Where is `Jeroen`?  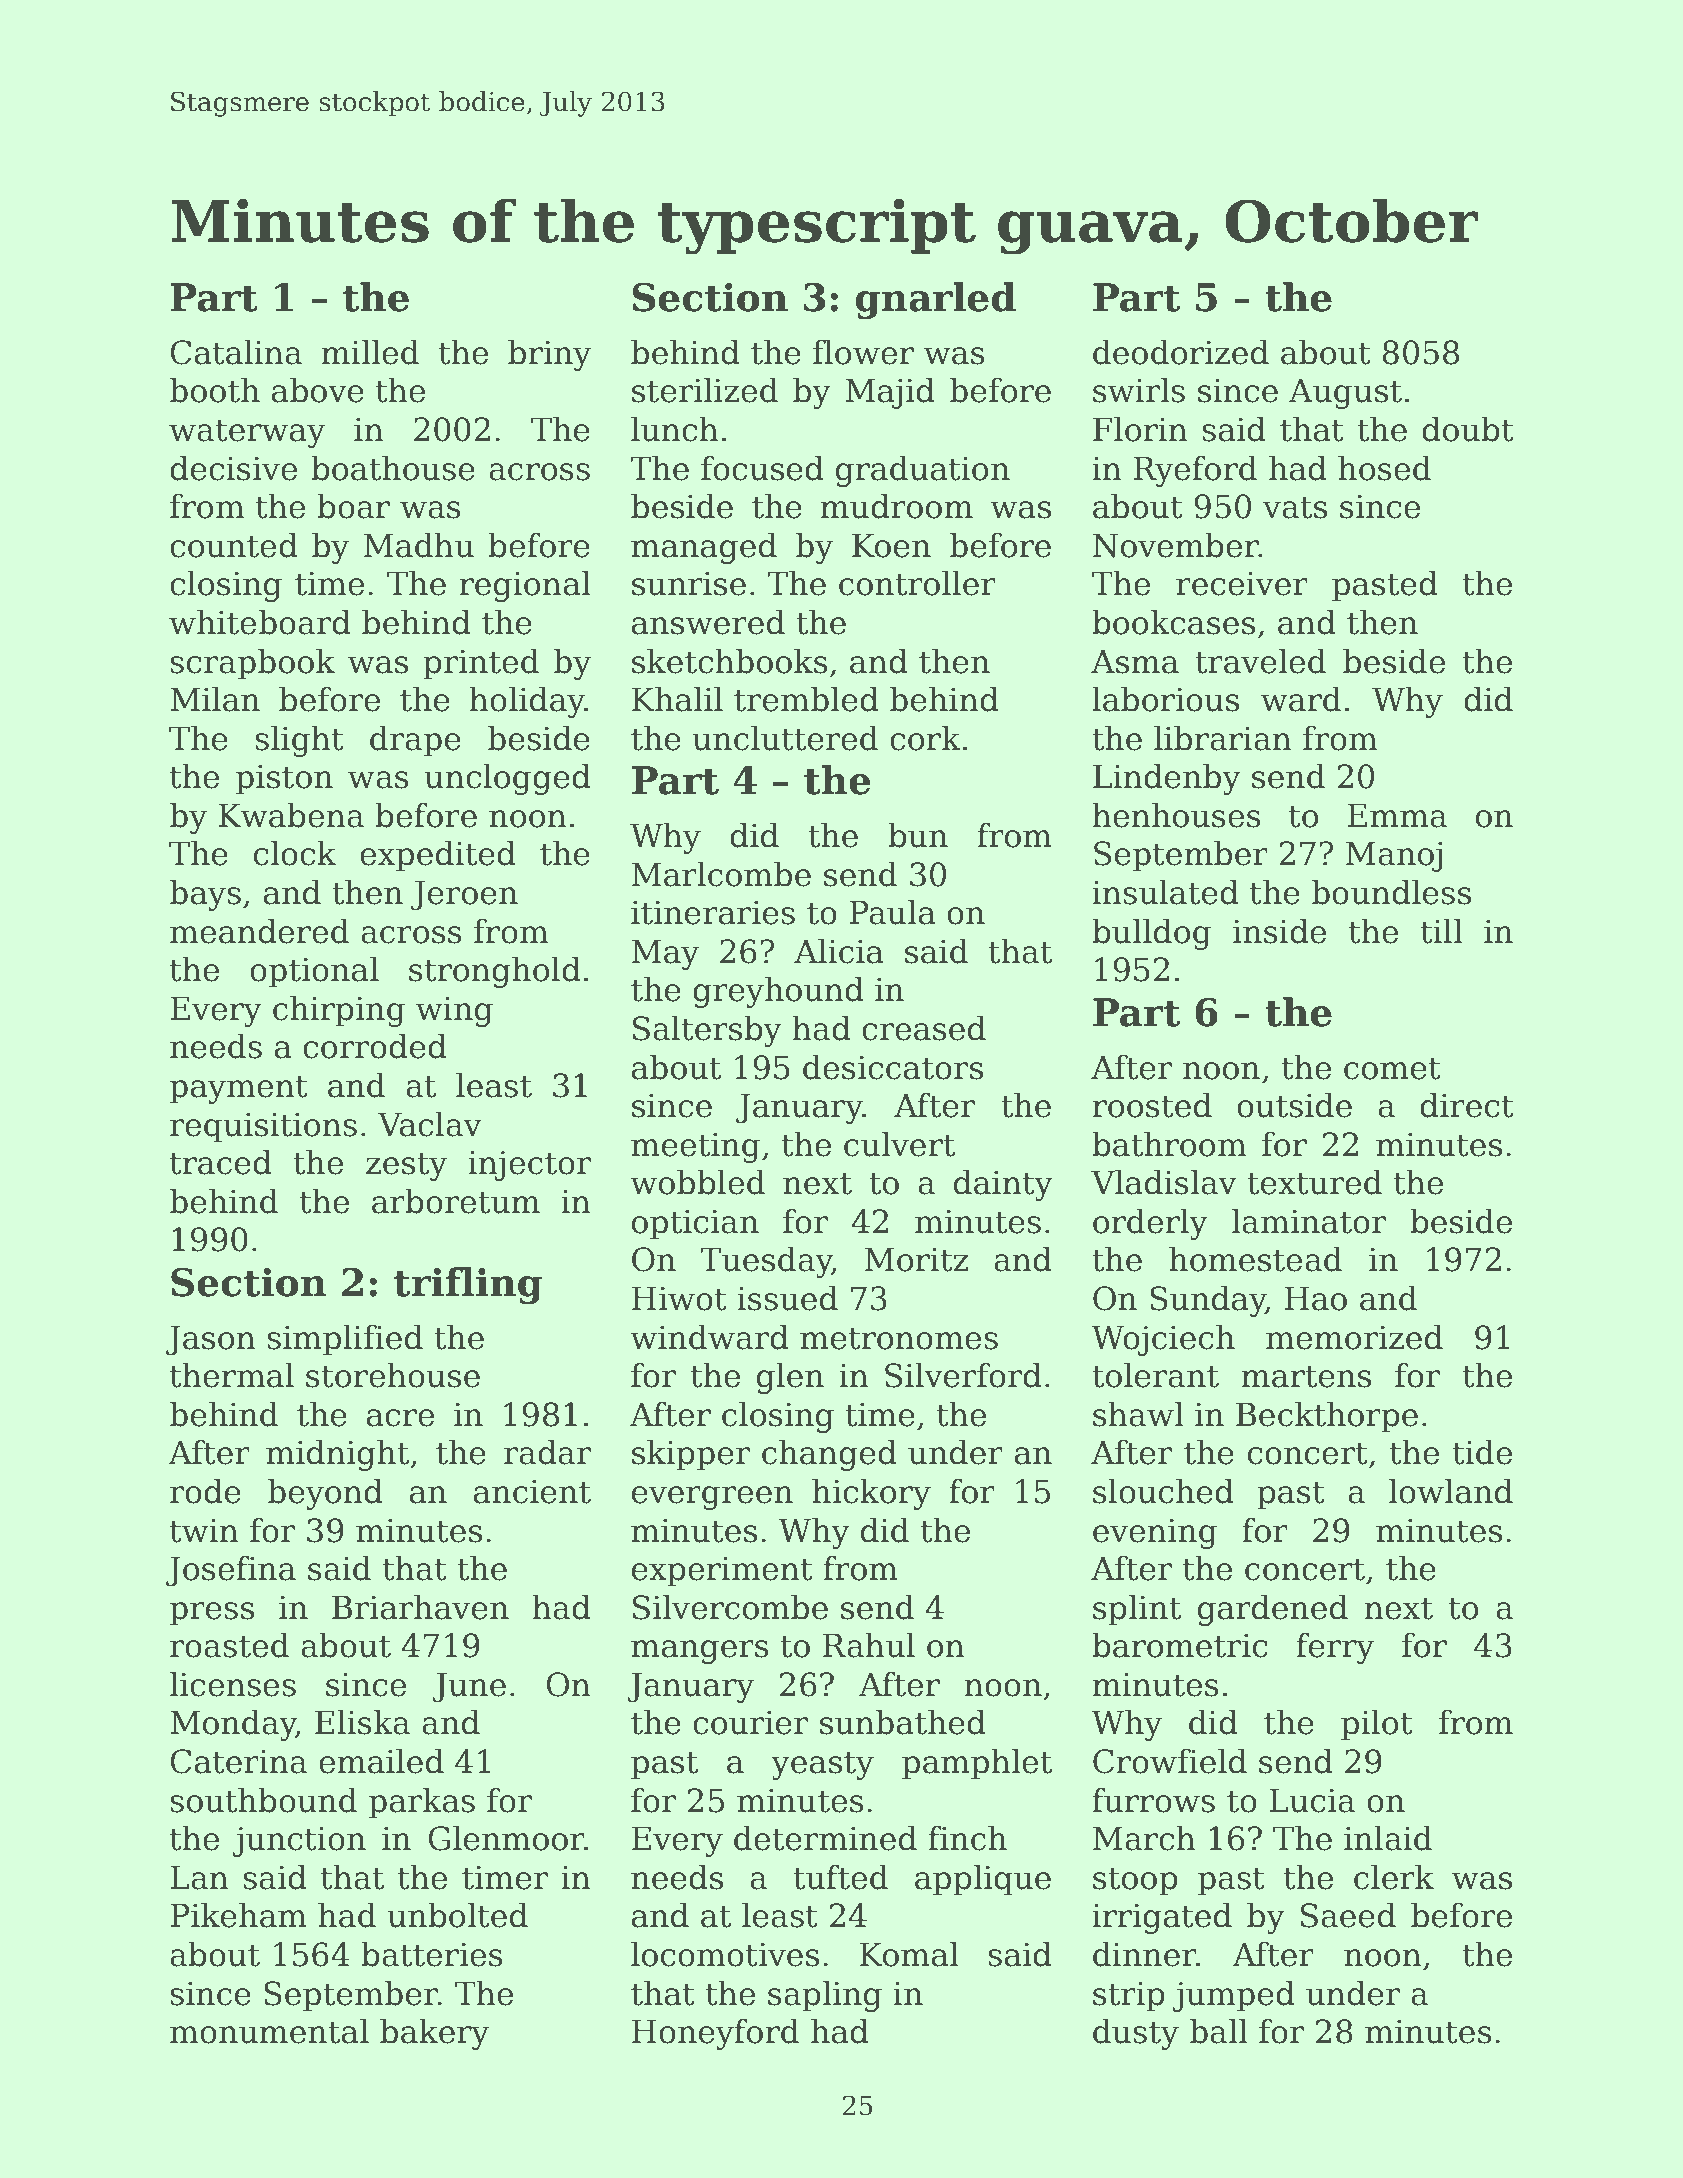 Jeroen is located at coordinates (464, 895).
